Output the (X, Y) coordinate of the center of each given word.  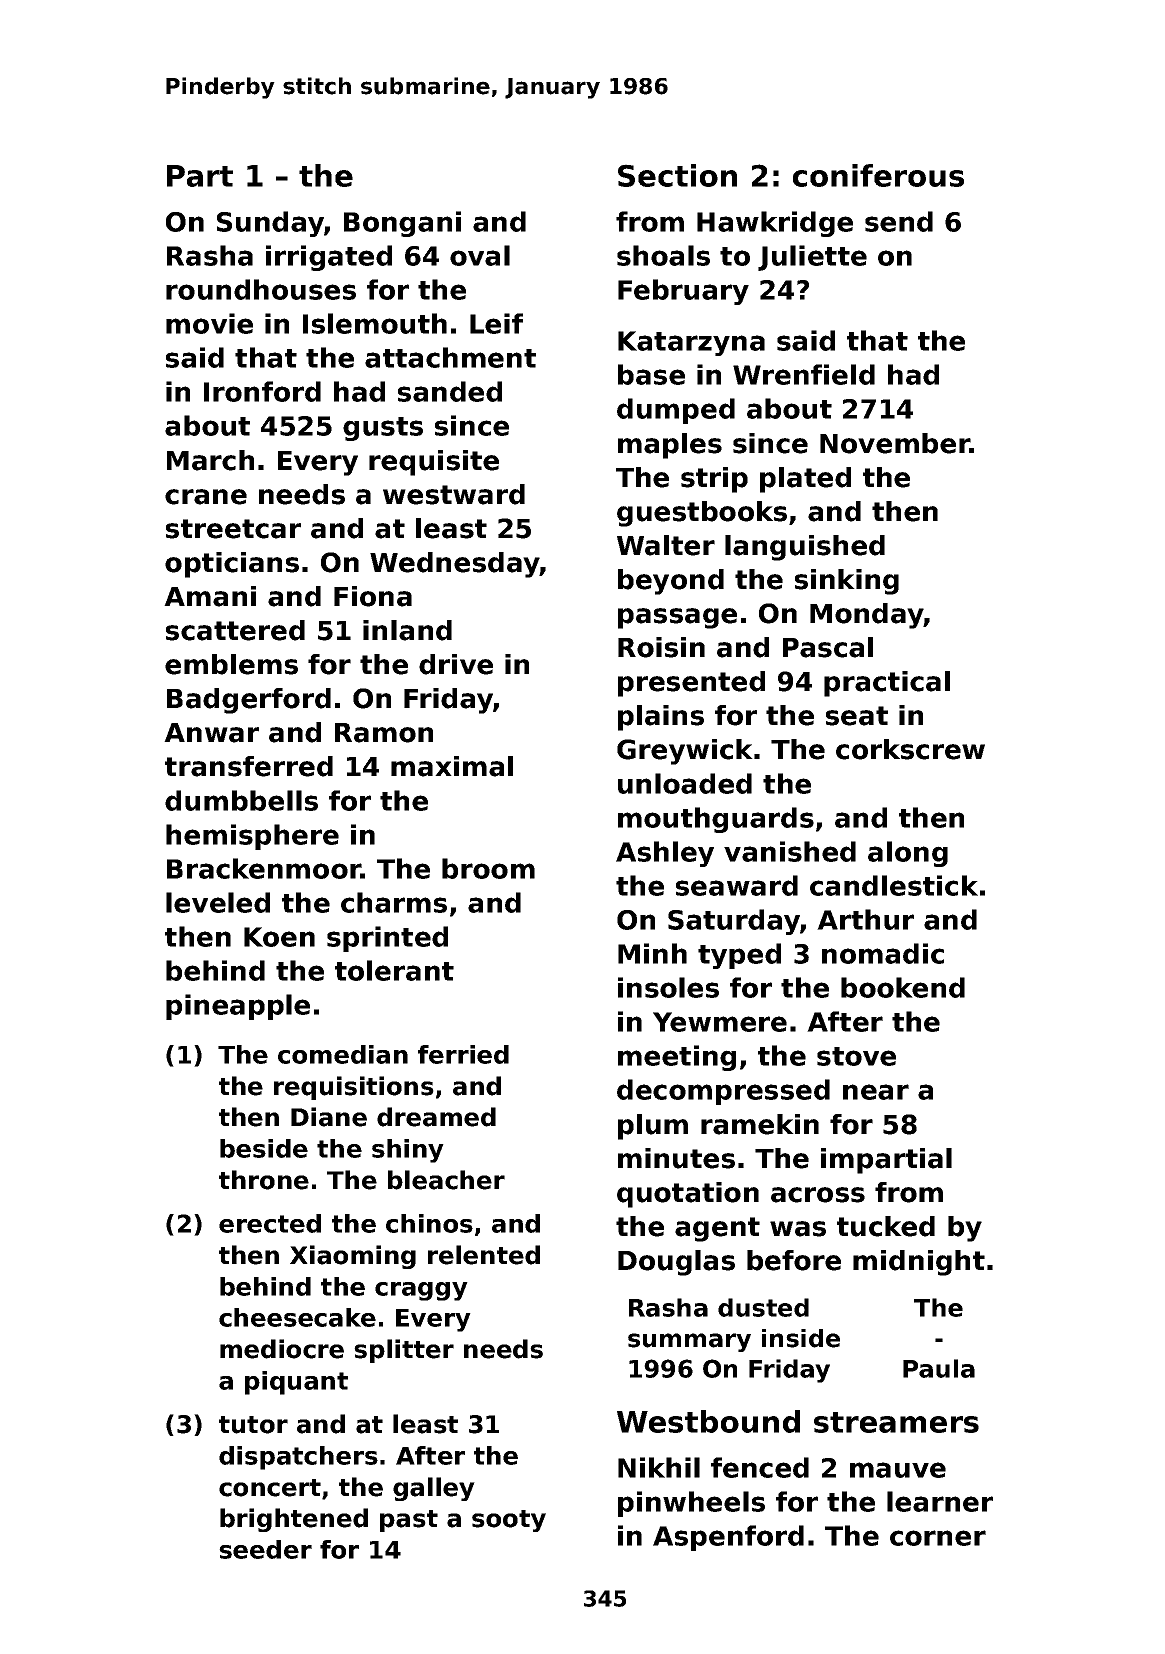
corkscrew (910, 749)
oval (480, 255)
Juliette (812, 258)
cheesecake (297, 1317)
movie (209, 323)
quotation (688, 1195)
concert (270, 1488)
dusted (763, 1307)
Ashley (665, 854)
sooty (509, 1521)
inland (407, 630)
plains (661, 718)
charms (394, 902)
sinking (847, 582)
